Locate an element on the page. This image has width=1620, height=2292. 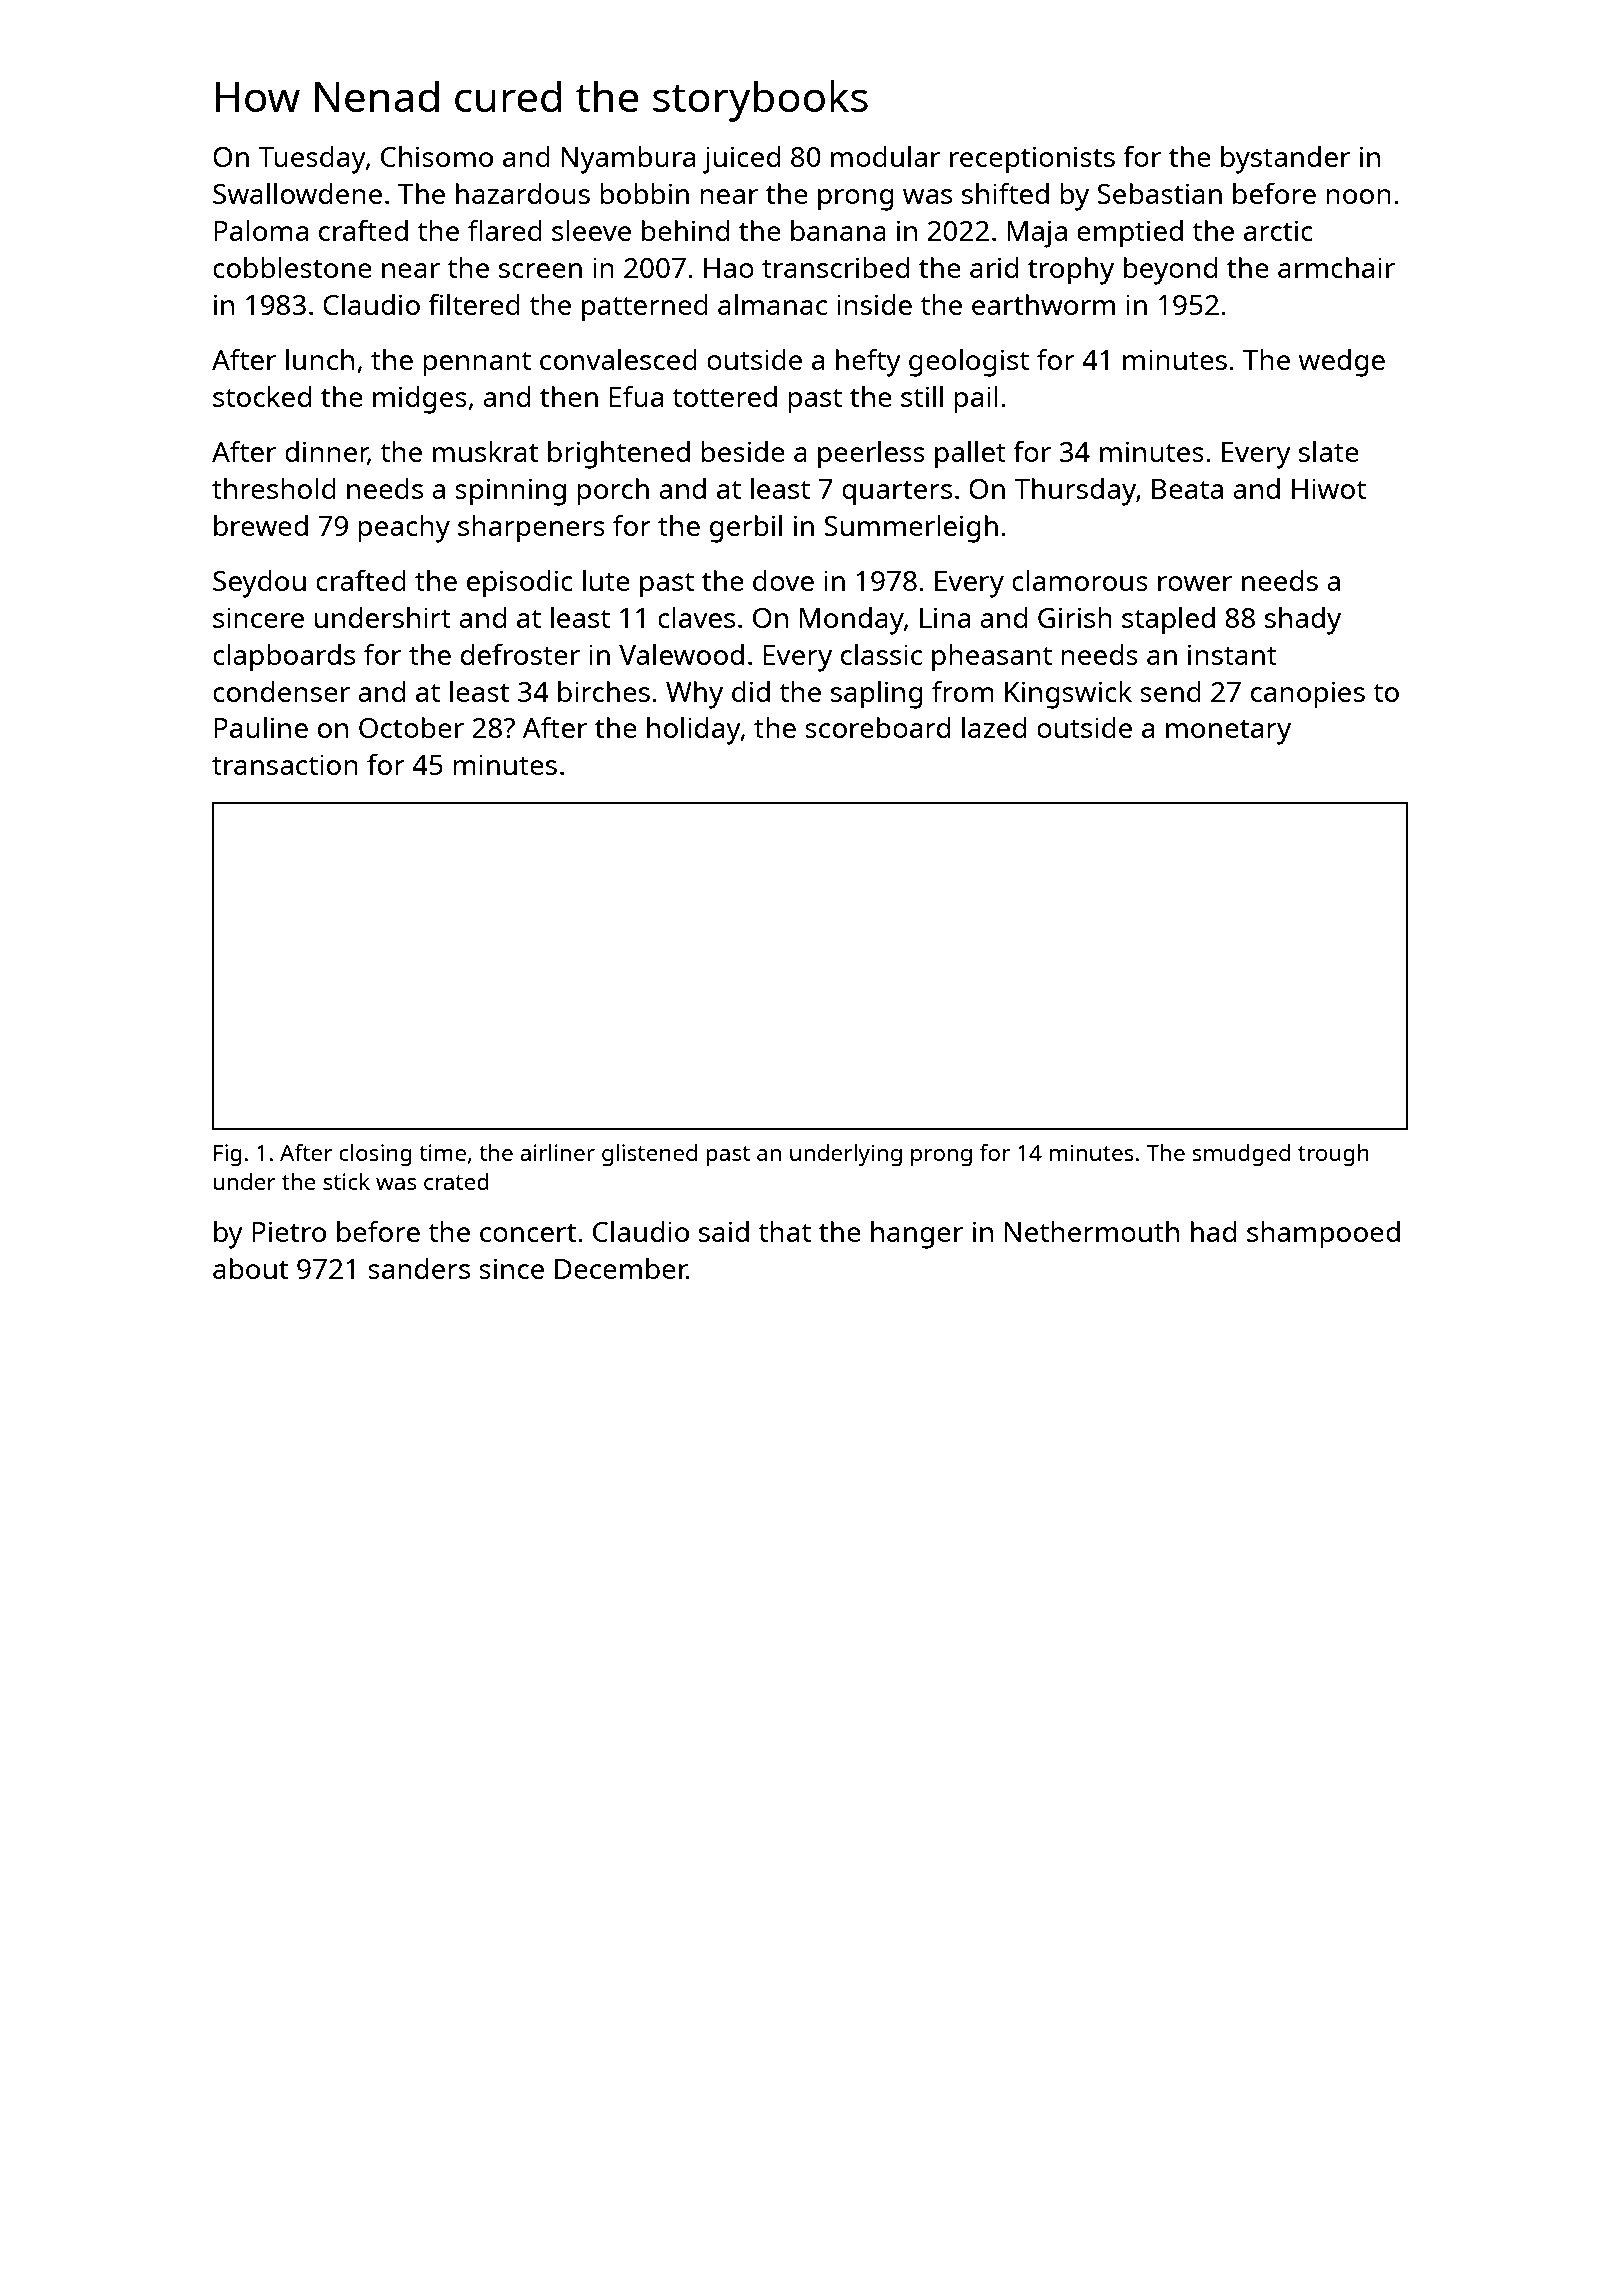
episodic is located at coordinates (520, 584).
